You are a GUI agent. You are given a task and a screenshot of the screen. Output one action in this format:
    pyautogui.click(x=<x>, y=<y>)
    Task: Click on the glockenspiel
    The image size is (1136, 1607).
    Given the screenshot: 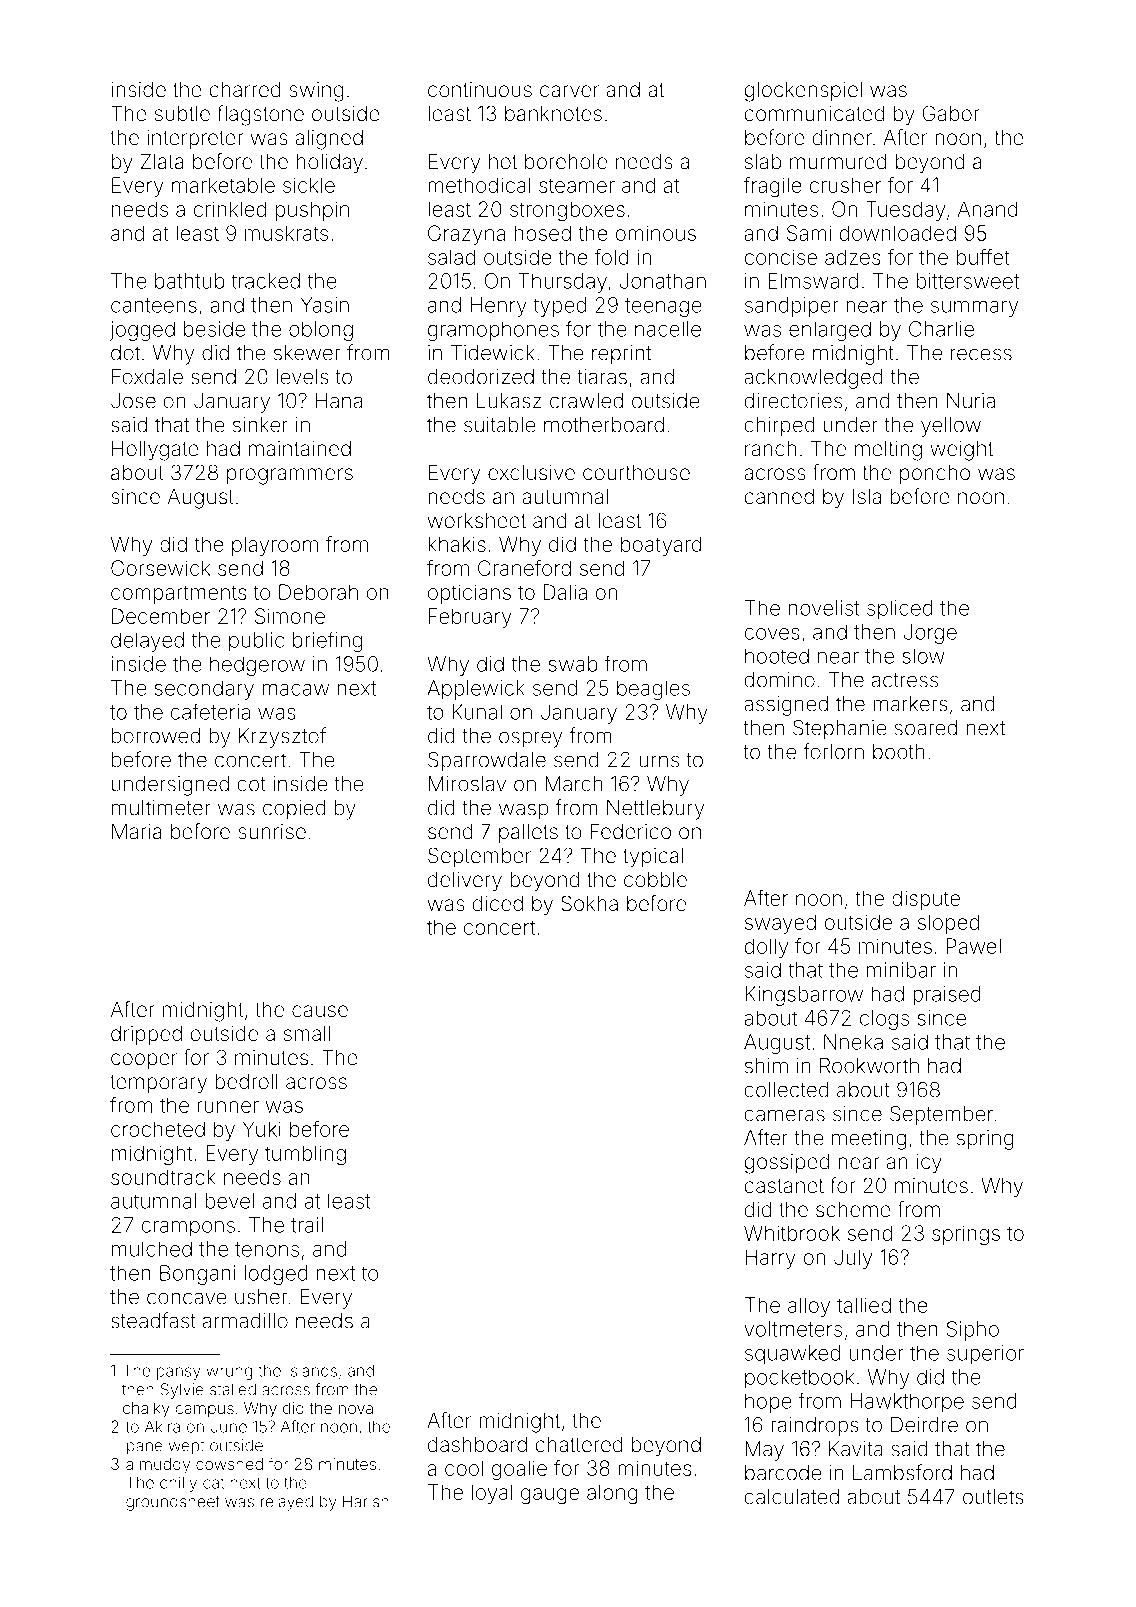 What is the action you would take?
    pyautogui.click(x=803, y=92)
